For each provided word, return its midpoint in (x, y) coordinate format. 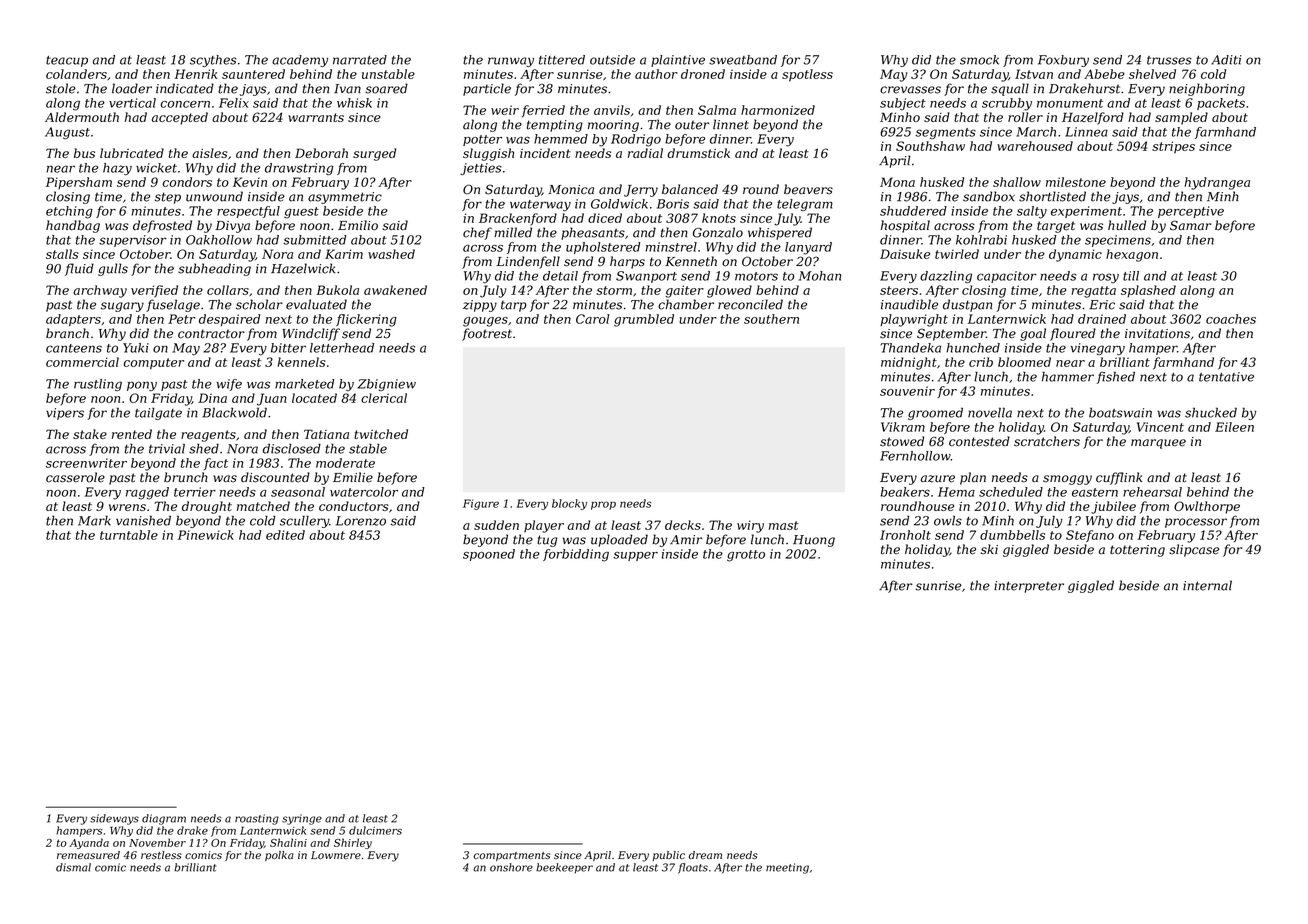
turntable (129, 535)
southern (771, 319)
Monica (571, 190)
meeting (787, 868)
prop (603, 505)
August (67, 133)
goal (1033, 334)
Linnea (1086, 132)
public (669, 856)
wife (229, 385)
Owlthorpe (1207, 507)
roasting (257, 819)
